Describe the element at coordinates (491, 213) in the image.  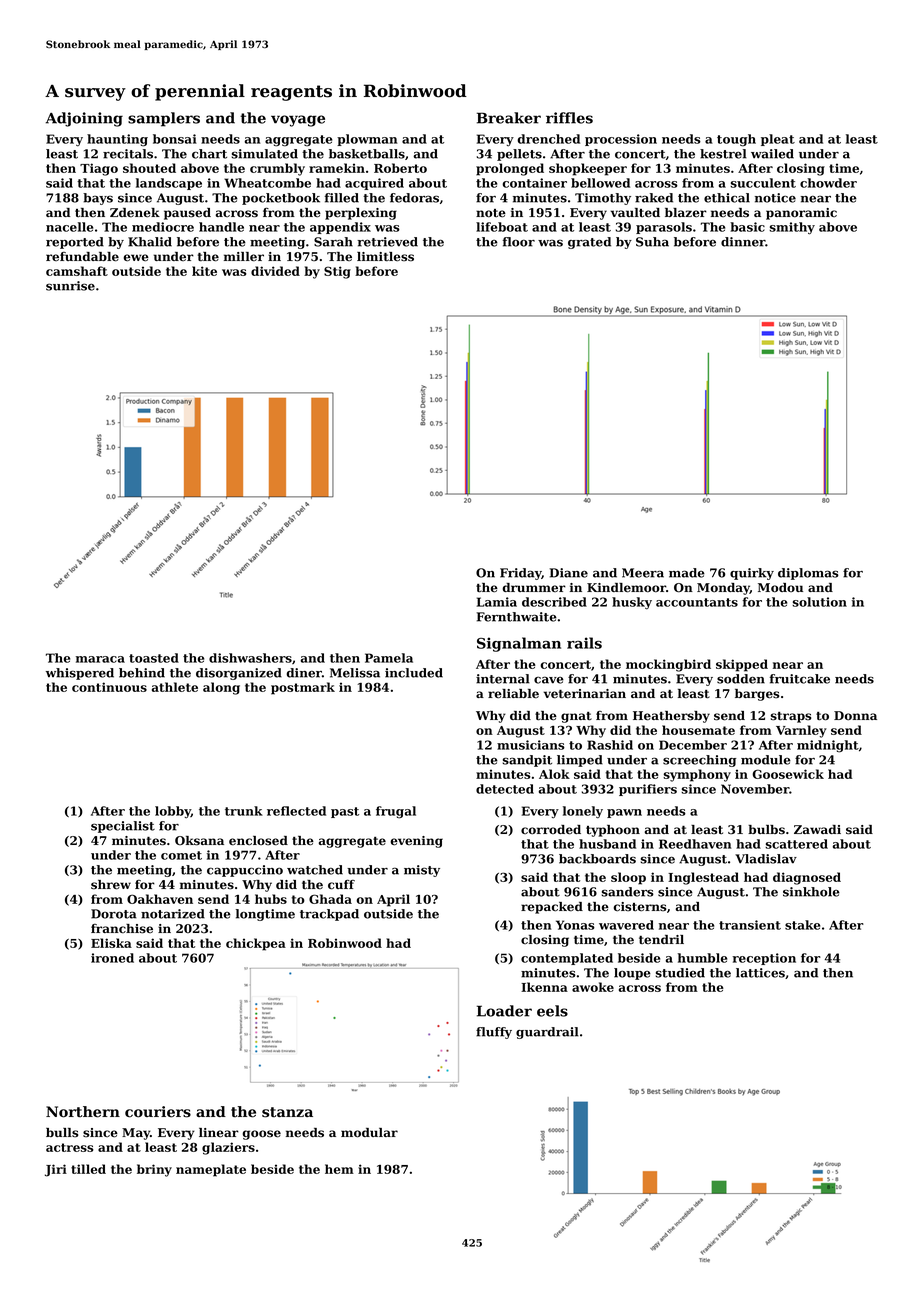
I see `note` at that location.
